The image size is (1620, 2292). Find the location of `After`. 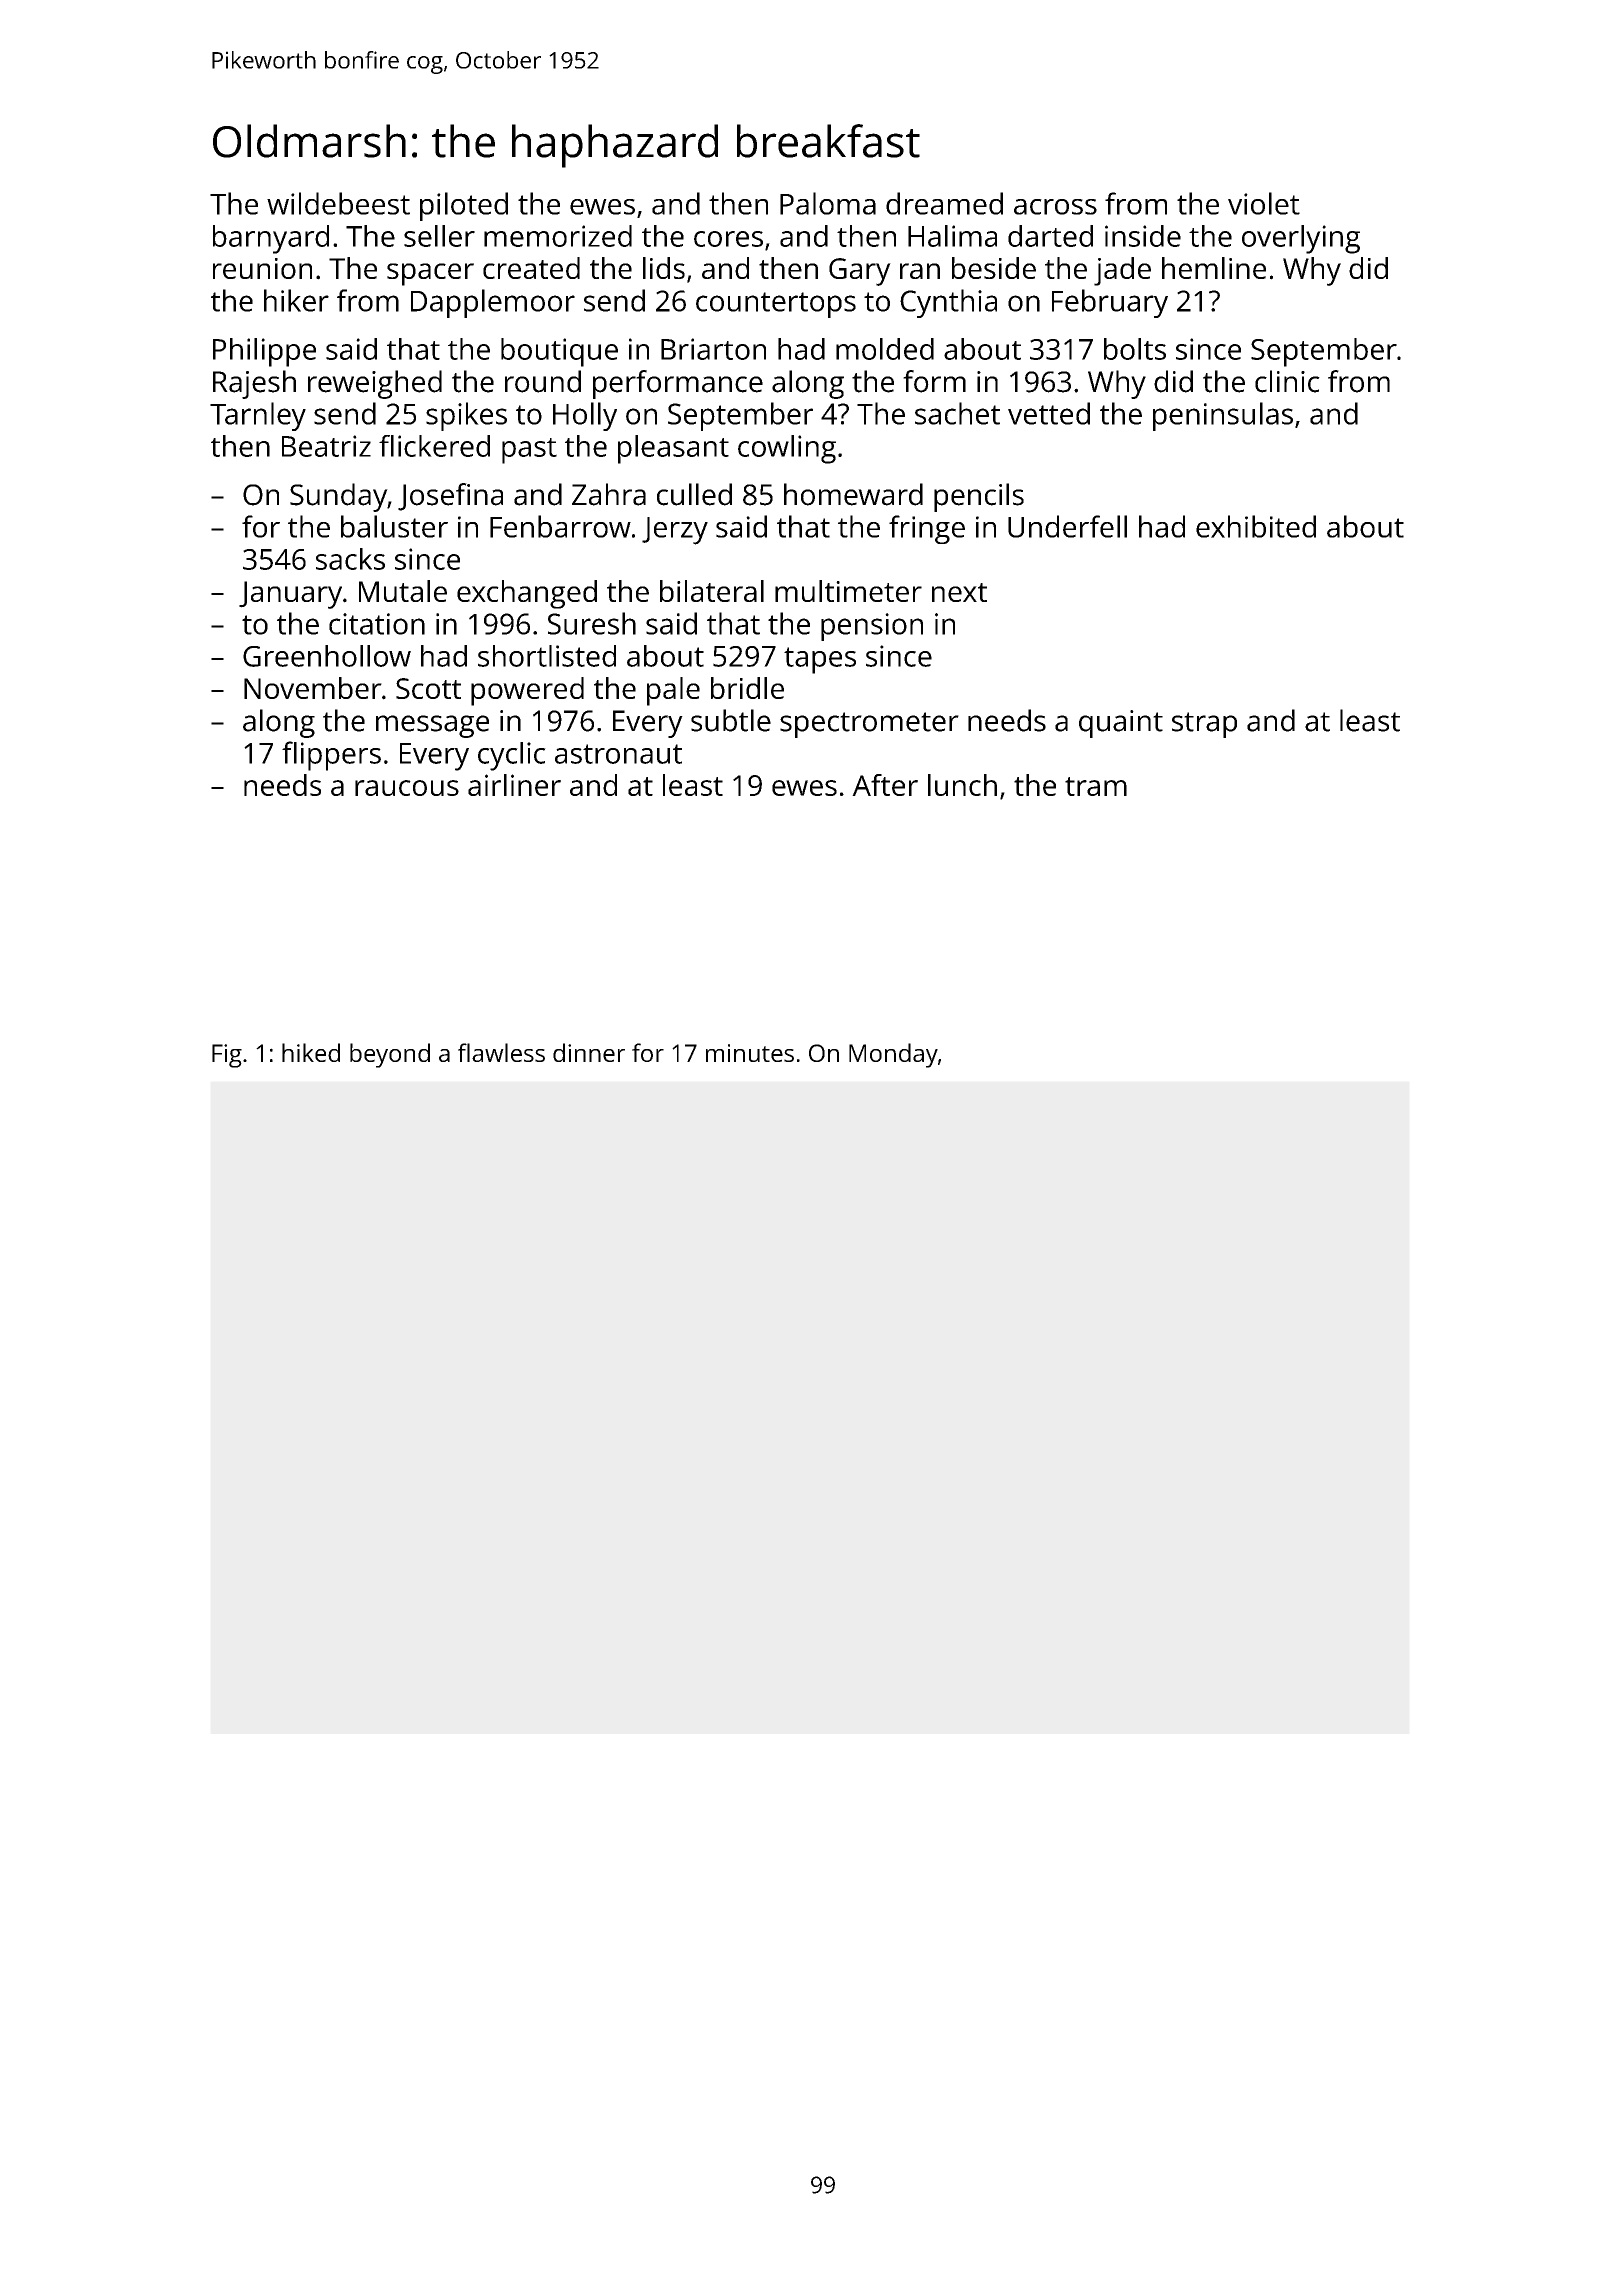

After is located at coordinates (885, 785).
